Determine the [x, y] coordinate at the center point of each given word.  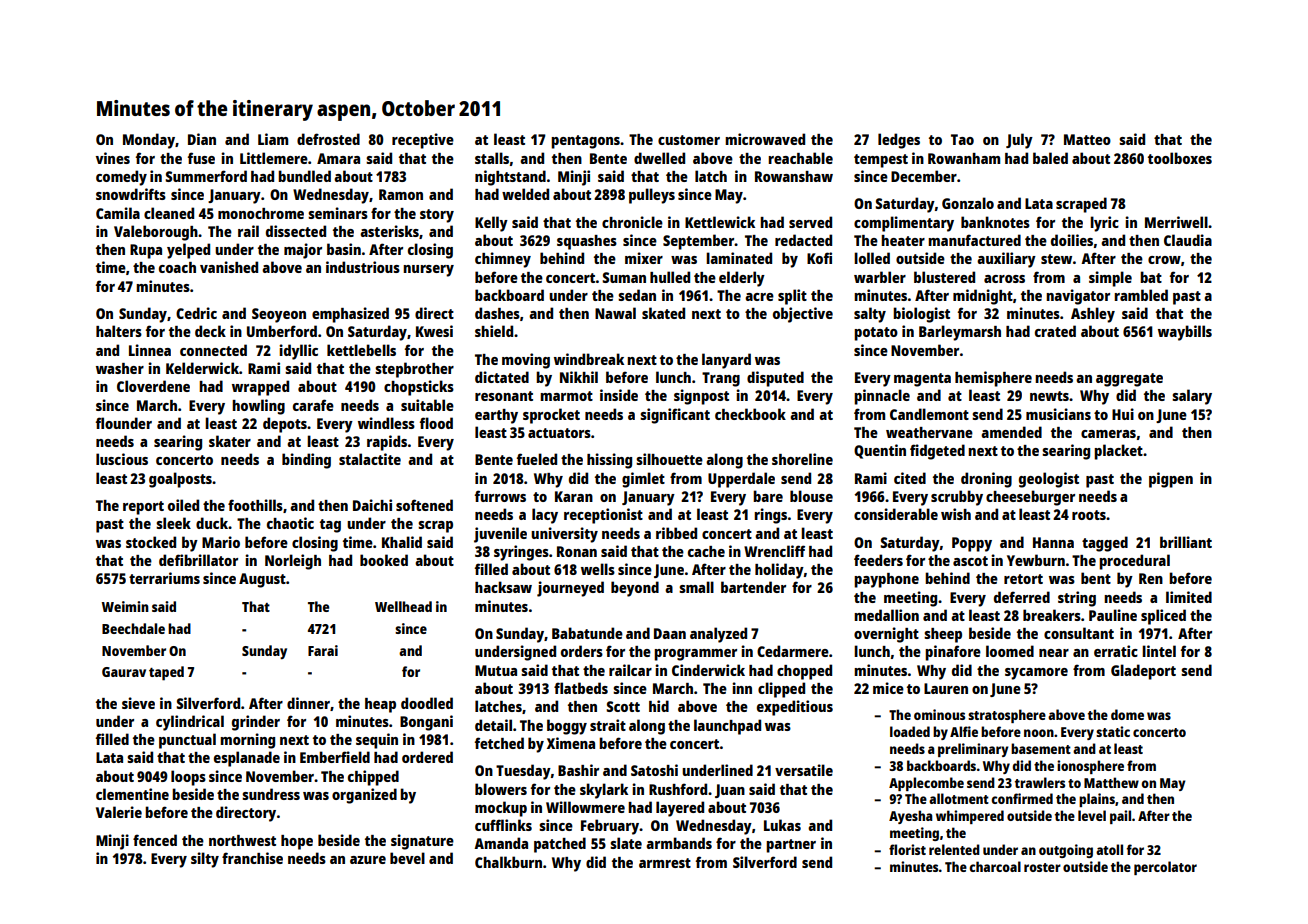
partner [791, 846]
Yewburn [1036, 560]
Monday [149, 141]
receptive [423, 141]
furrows [500, 496]
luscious [122, 459]
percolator [1165, 868]
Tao [962, 139]
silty [205, 860]
